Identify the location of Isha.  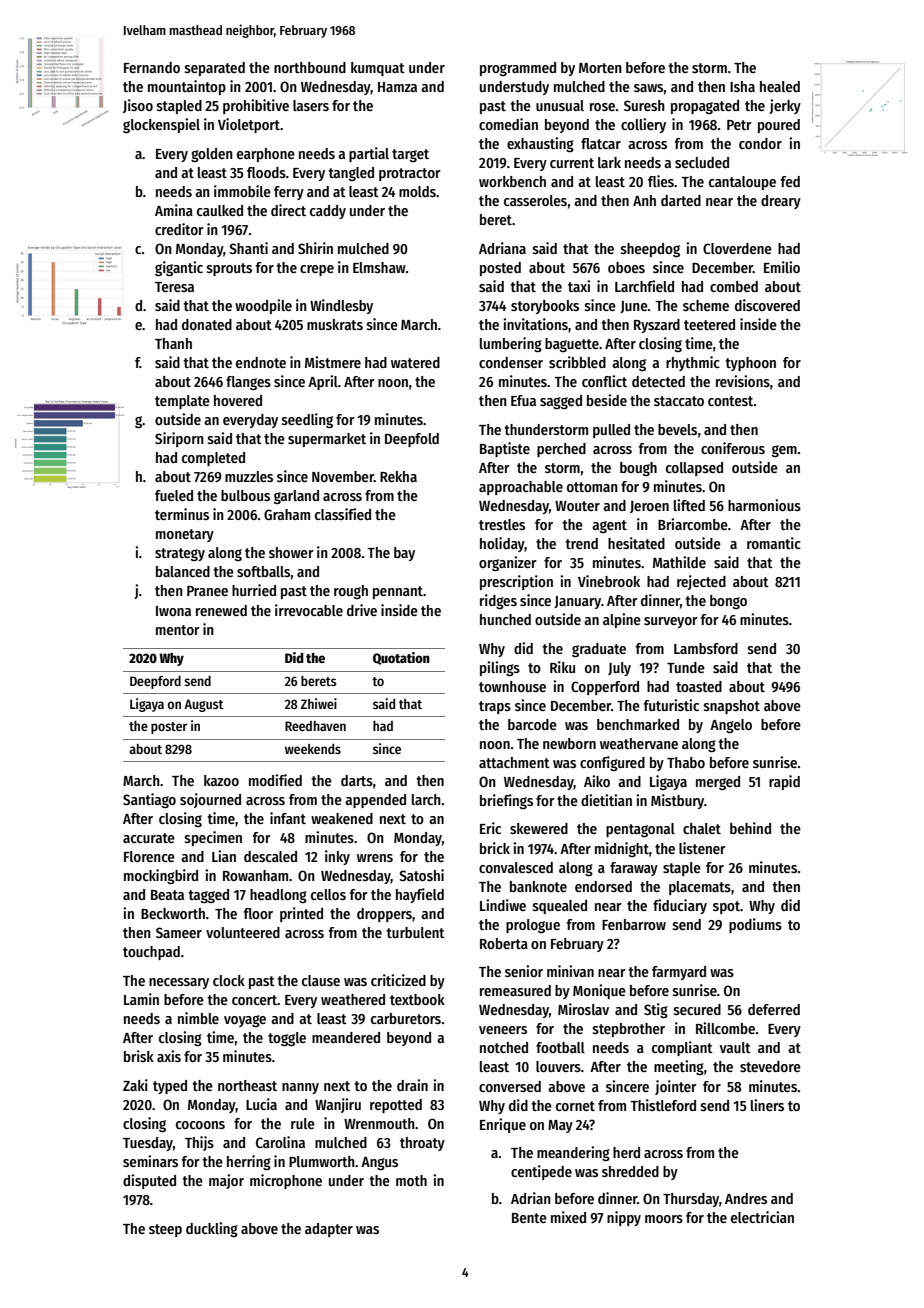
(742, 86).
